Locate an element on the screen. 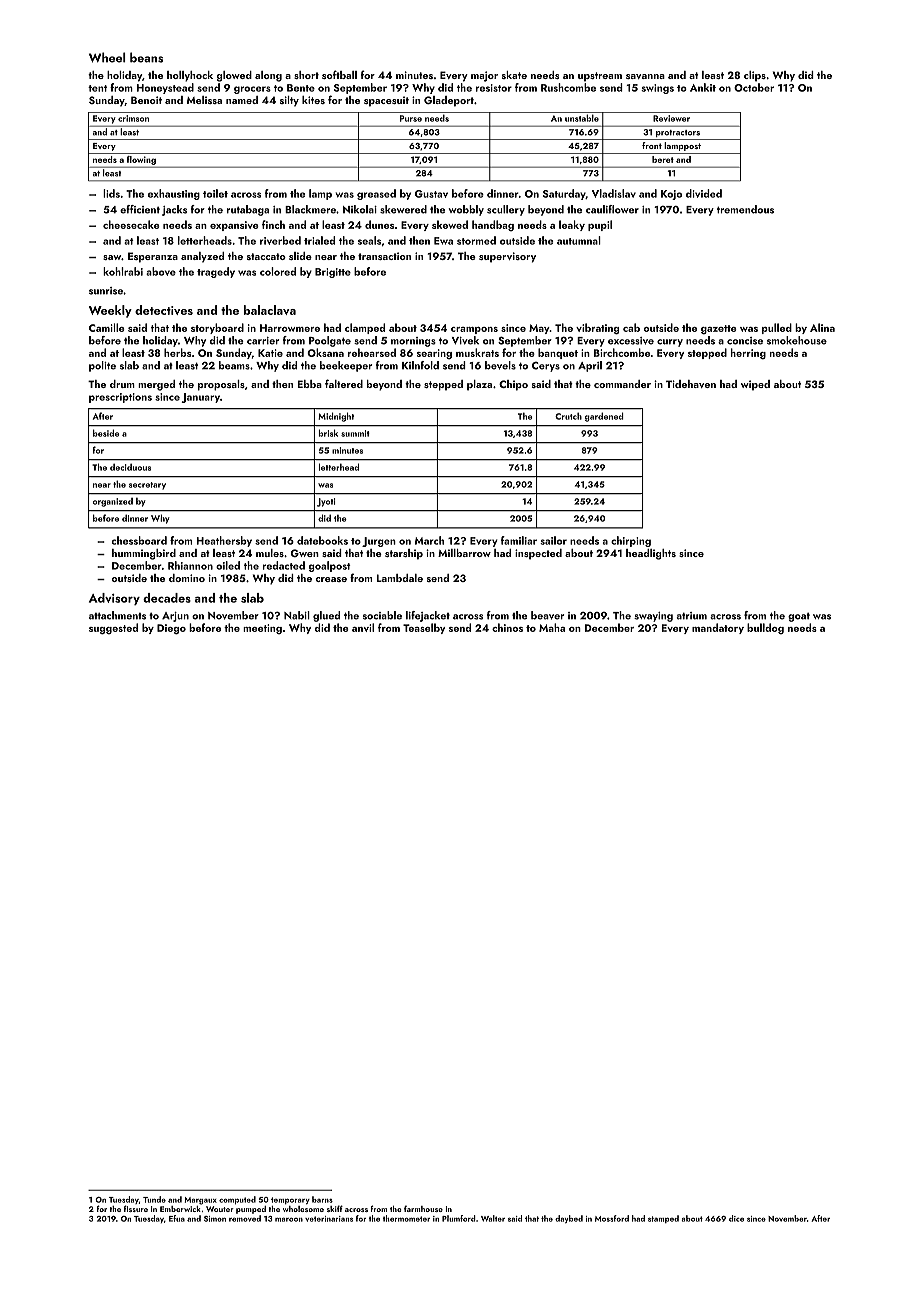 The image size is (924, 1308). upstream is located at coordinates (600, 77).
